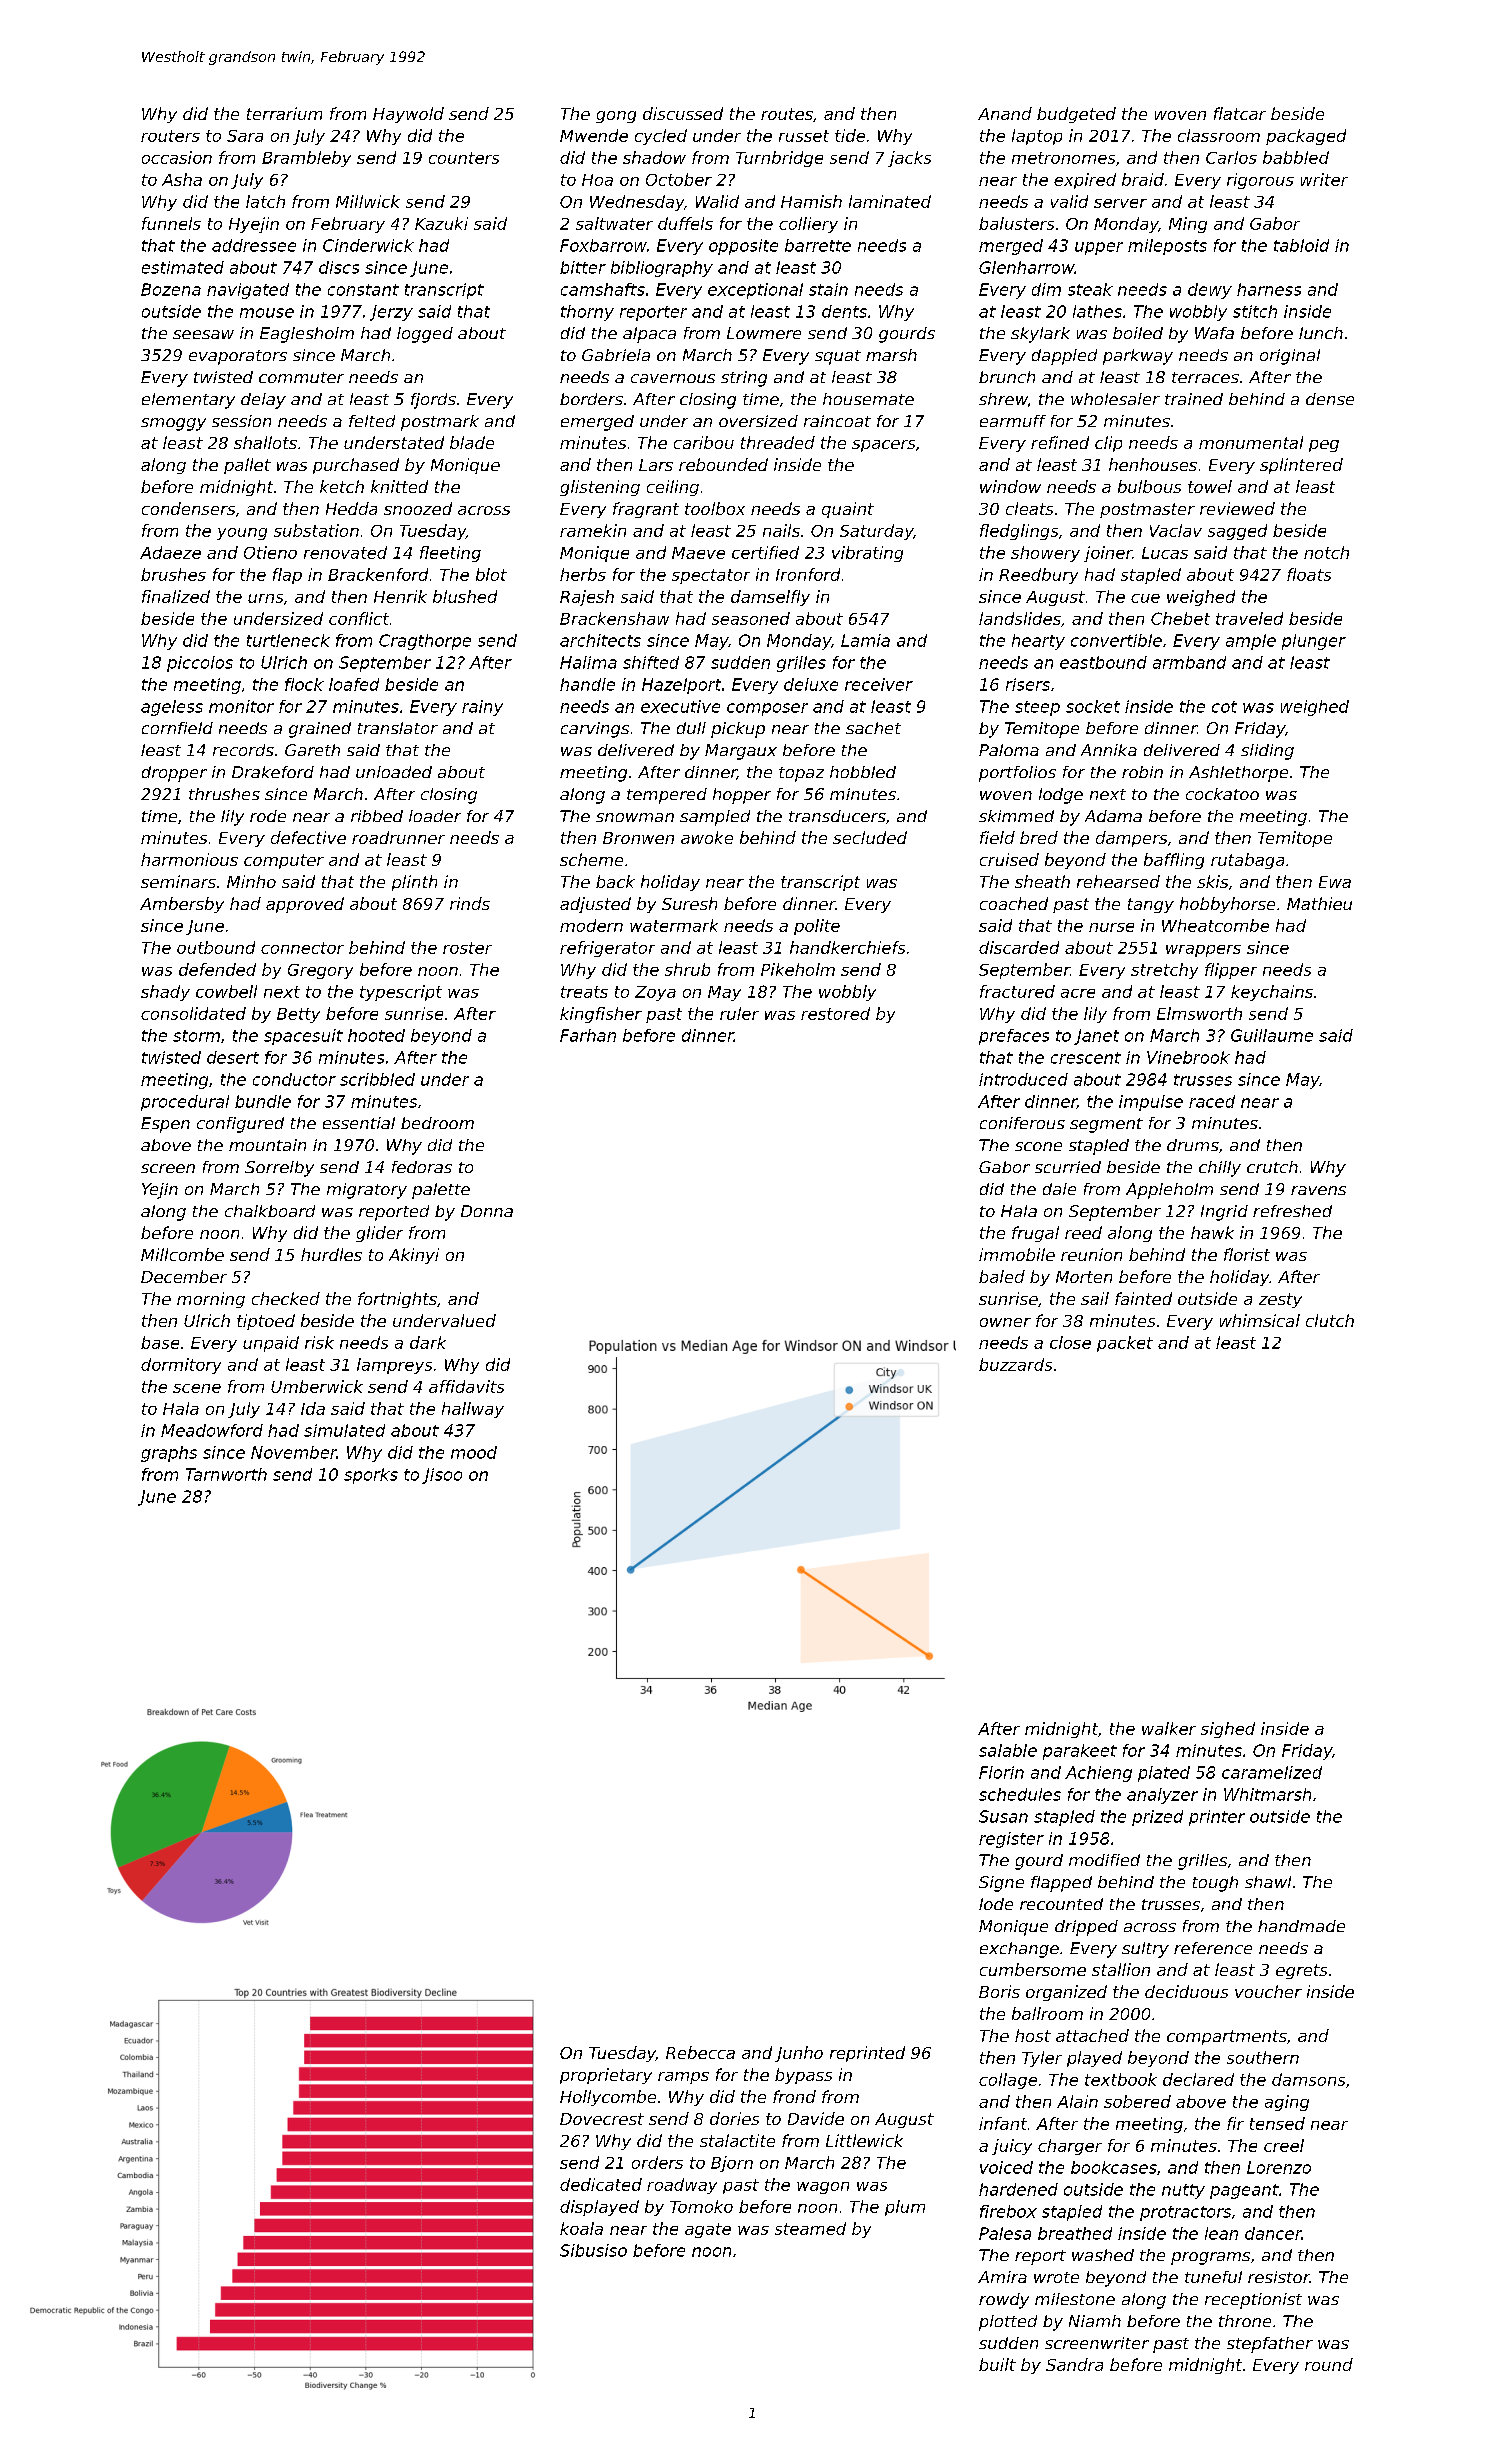 The width and height of the document is (1496, 2464). Describe the element at coordinates (700, 2052) in the document. I see `Rebecca` at that location.
